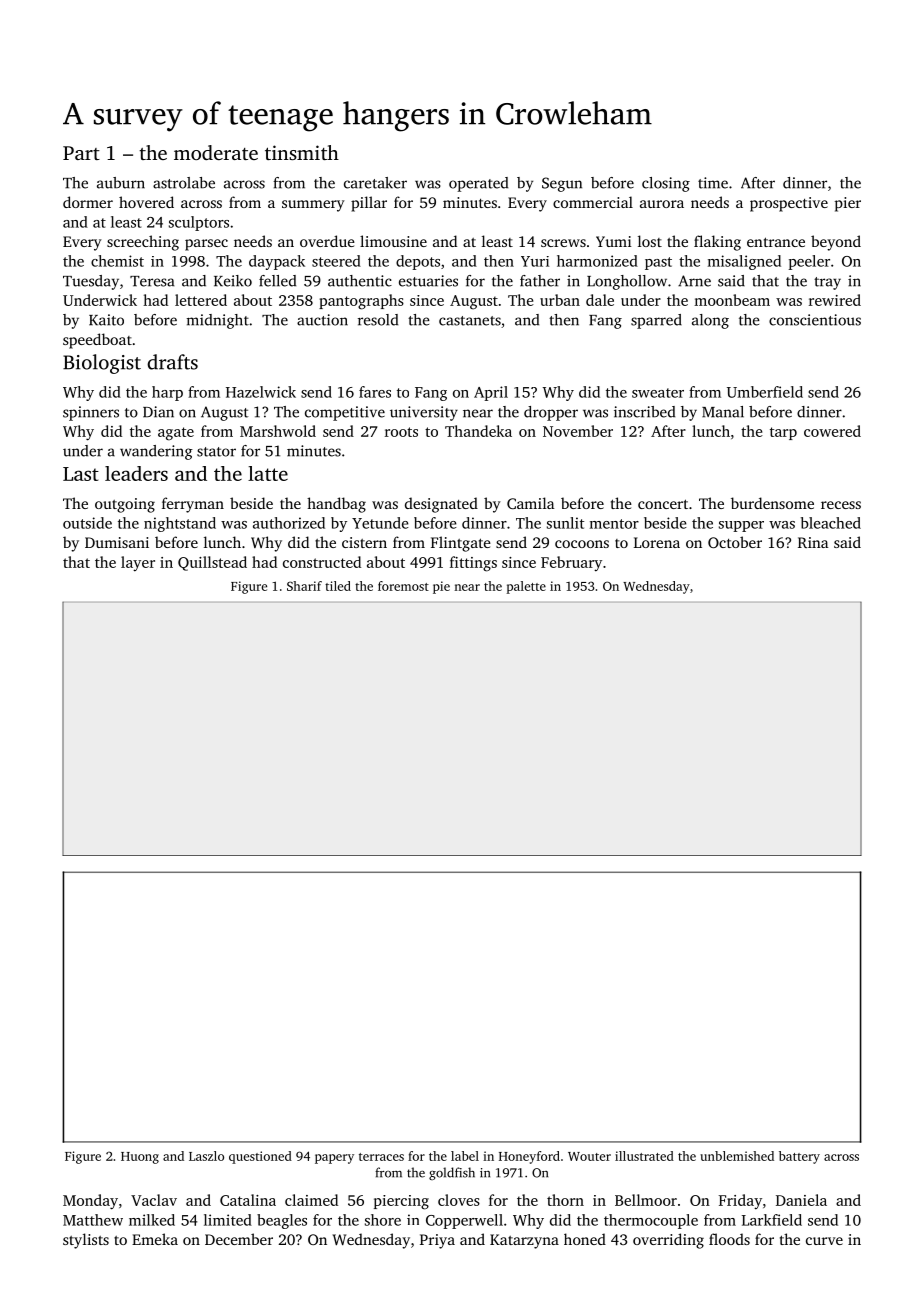 This page has height=1308, width=924. What do you see at coordinates (713, 183) in the page?
I see `time` at bounding box center [713, 183].
